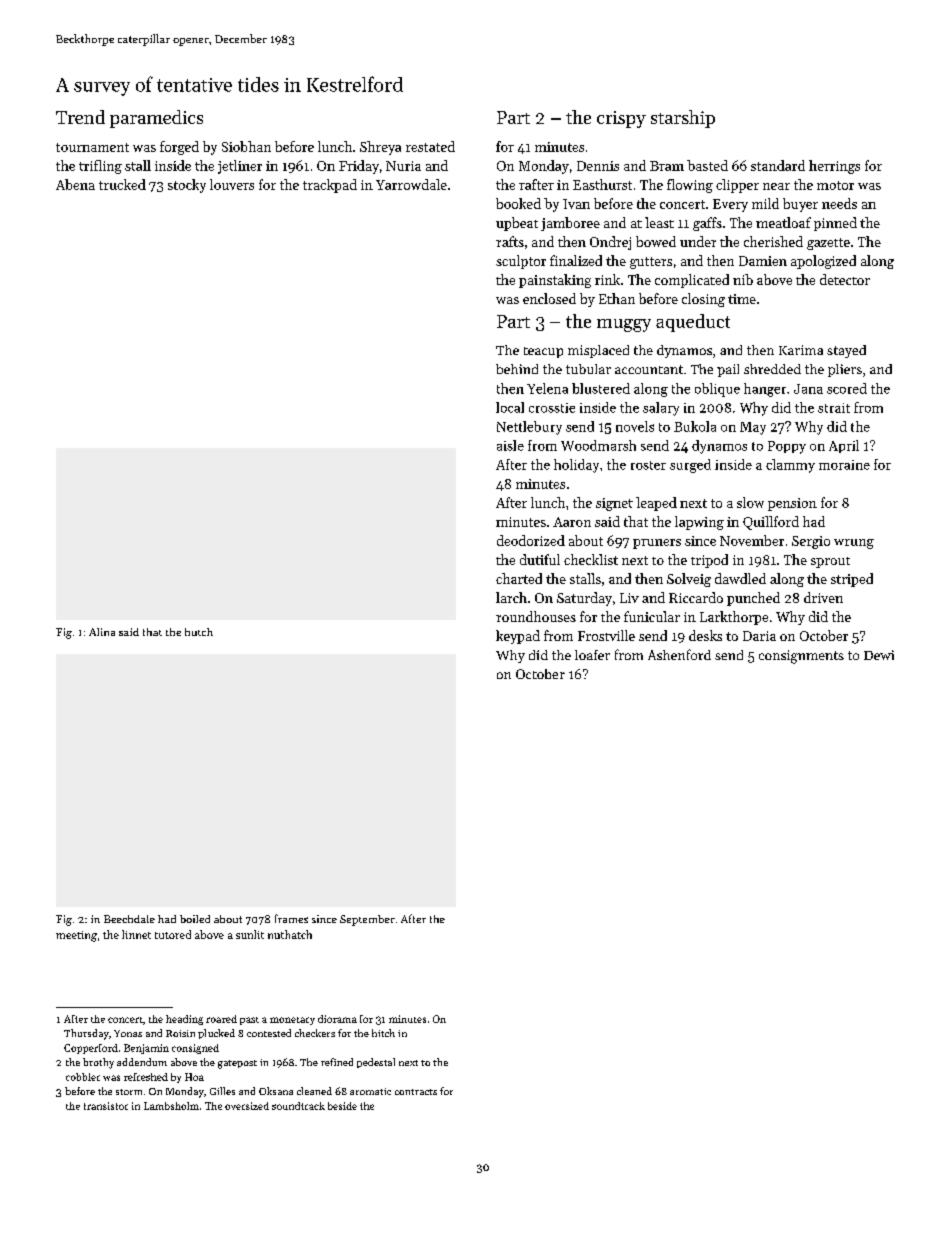 Image resolution: width=952 pixels, height=1233 pixels. I want to click on meeting, so click(76, 936).
